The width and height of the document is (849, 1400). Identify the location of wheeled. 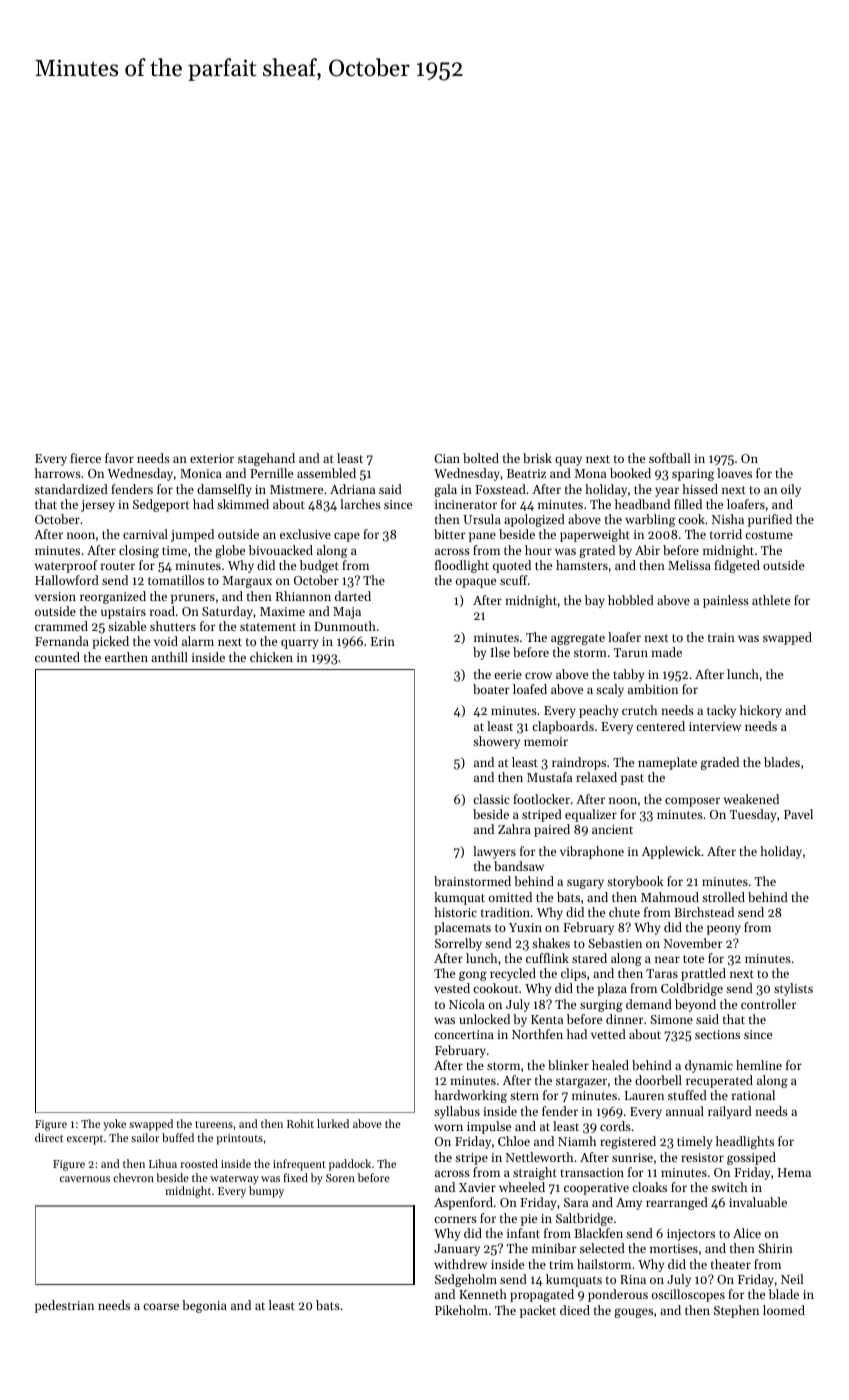
(522, 1187).
